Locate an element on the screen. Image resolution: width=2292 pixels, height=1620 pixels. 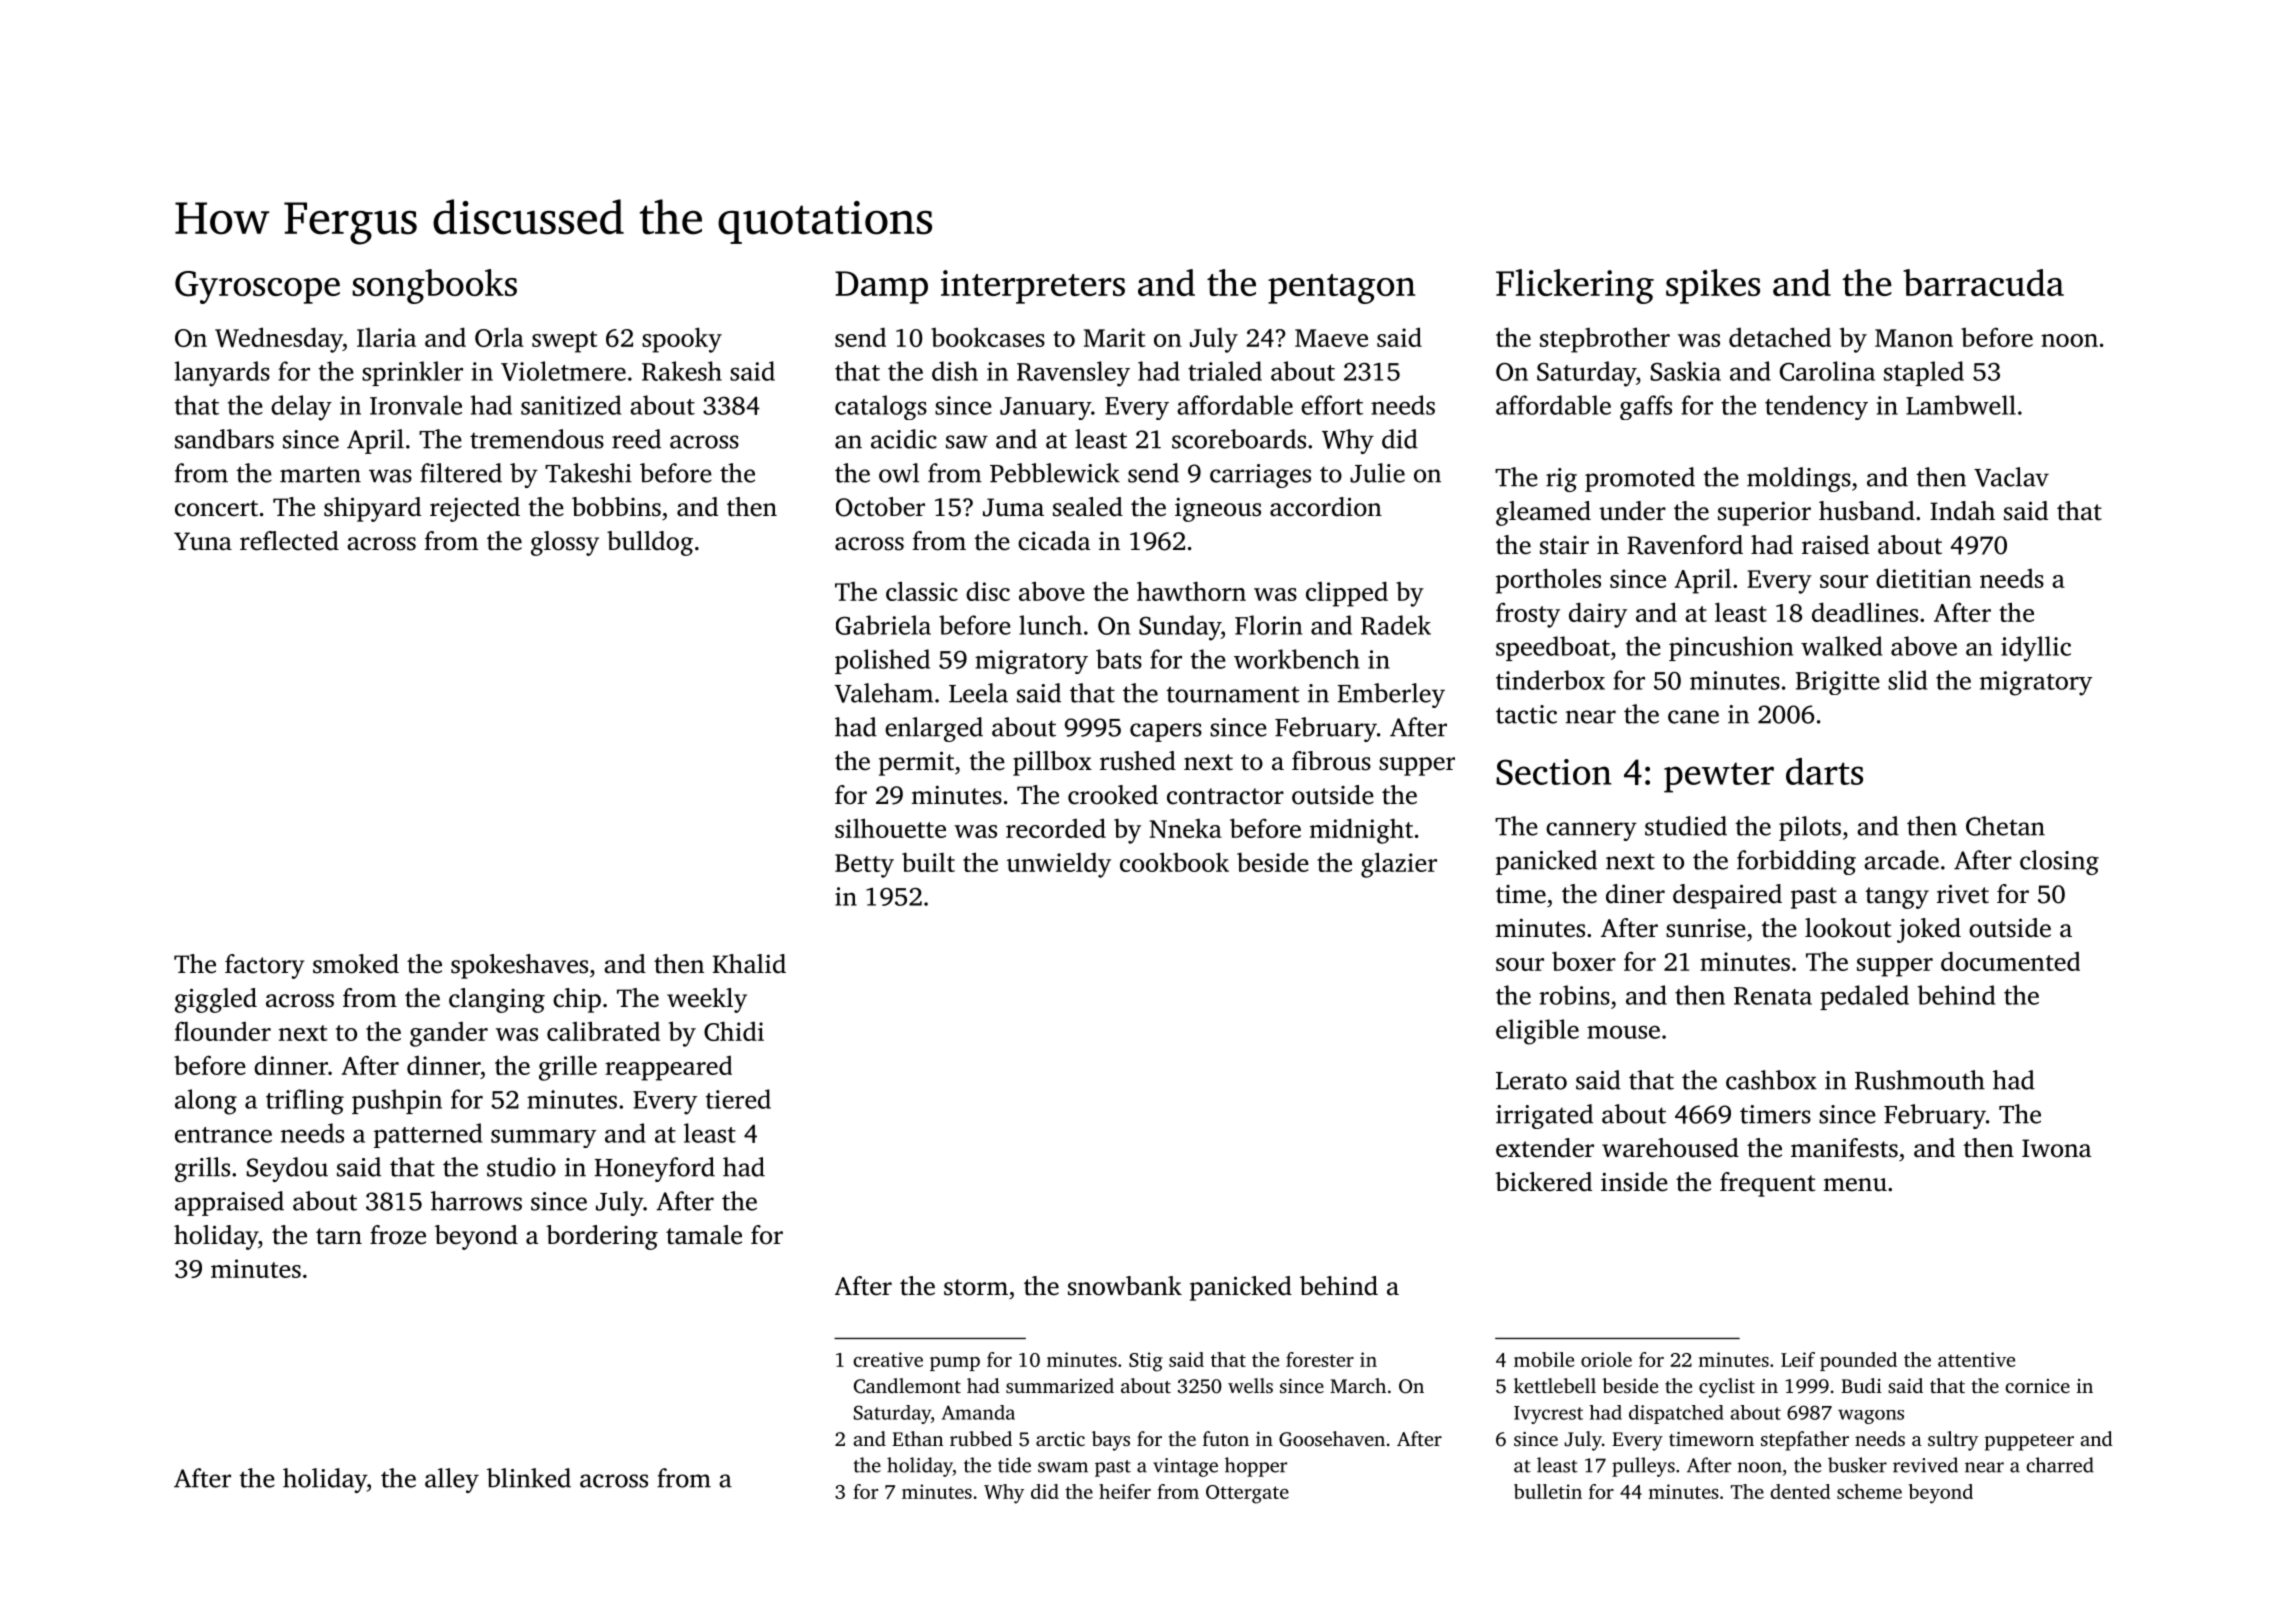
Yuna is located at coordinates (203, 541).
